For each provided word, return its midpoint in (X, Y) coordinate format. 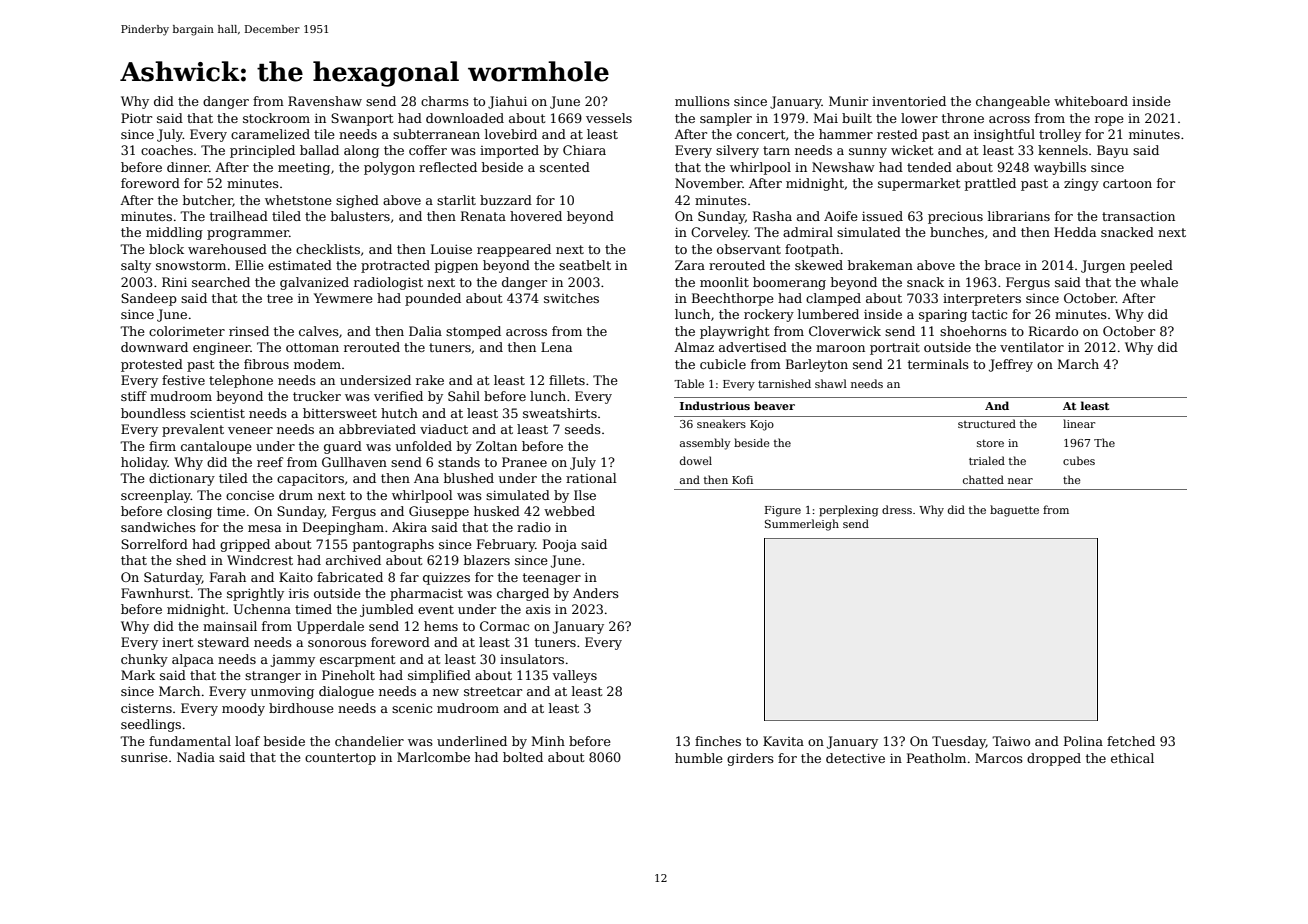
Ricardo (1053, 331)
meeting (304, 169)
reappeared (514, 250)
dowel (696, 460)
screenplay (156, 496)
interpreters (982, 300)
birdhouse (301, 708)
